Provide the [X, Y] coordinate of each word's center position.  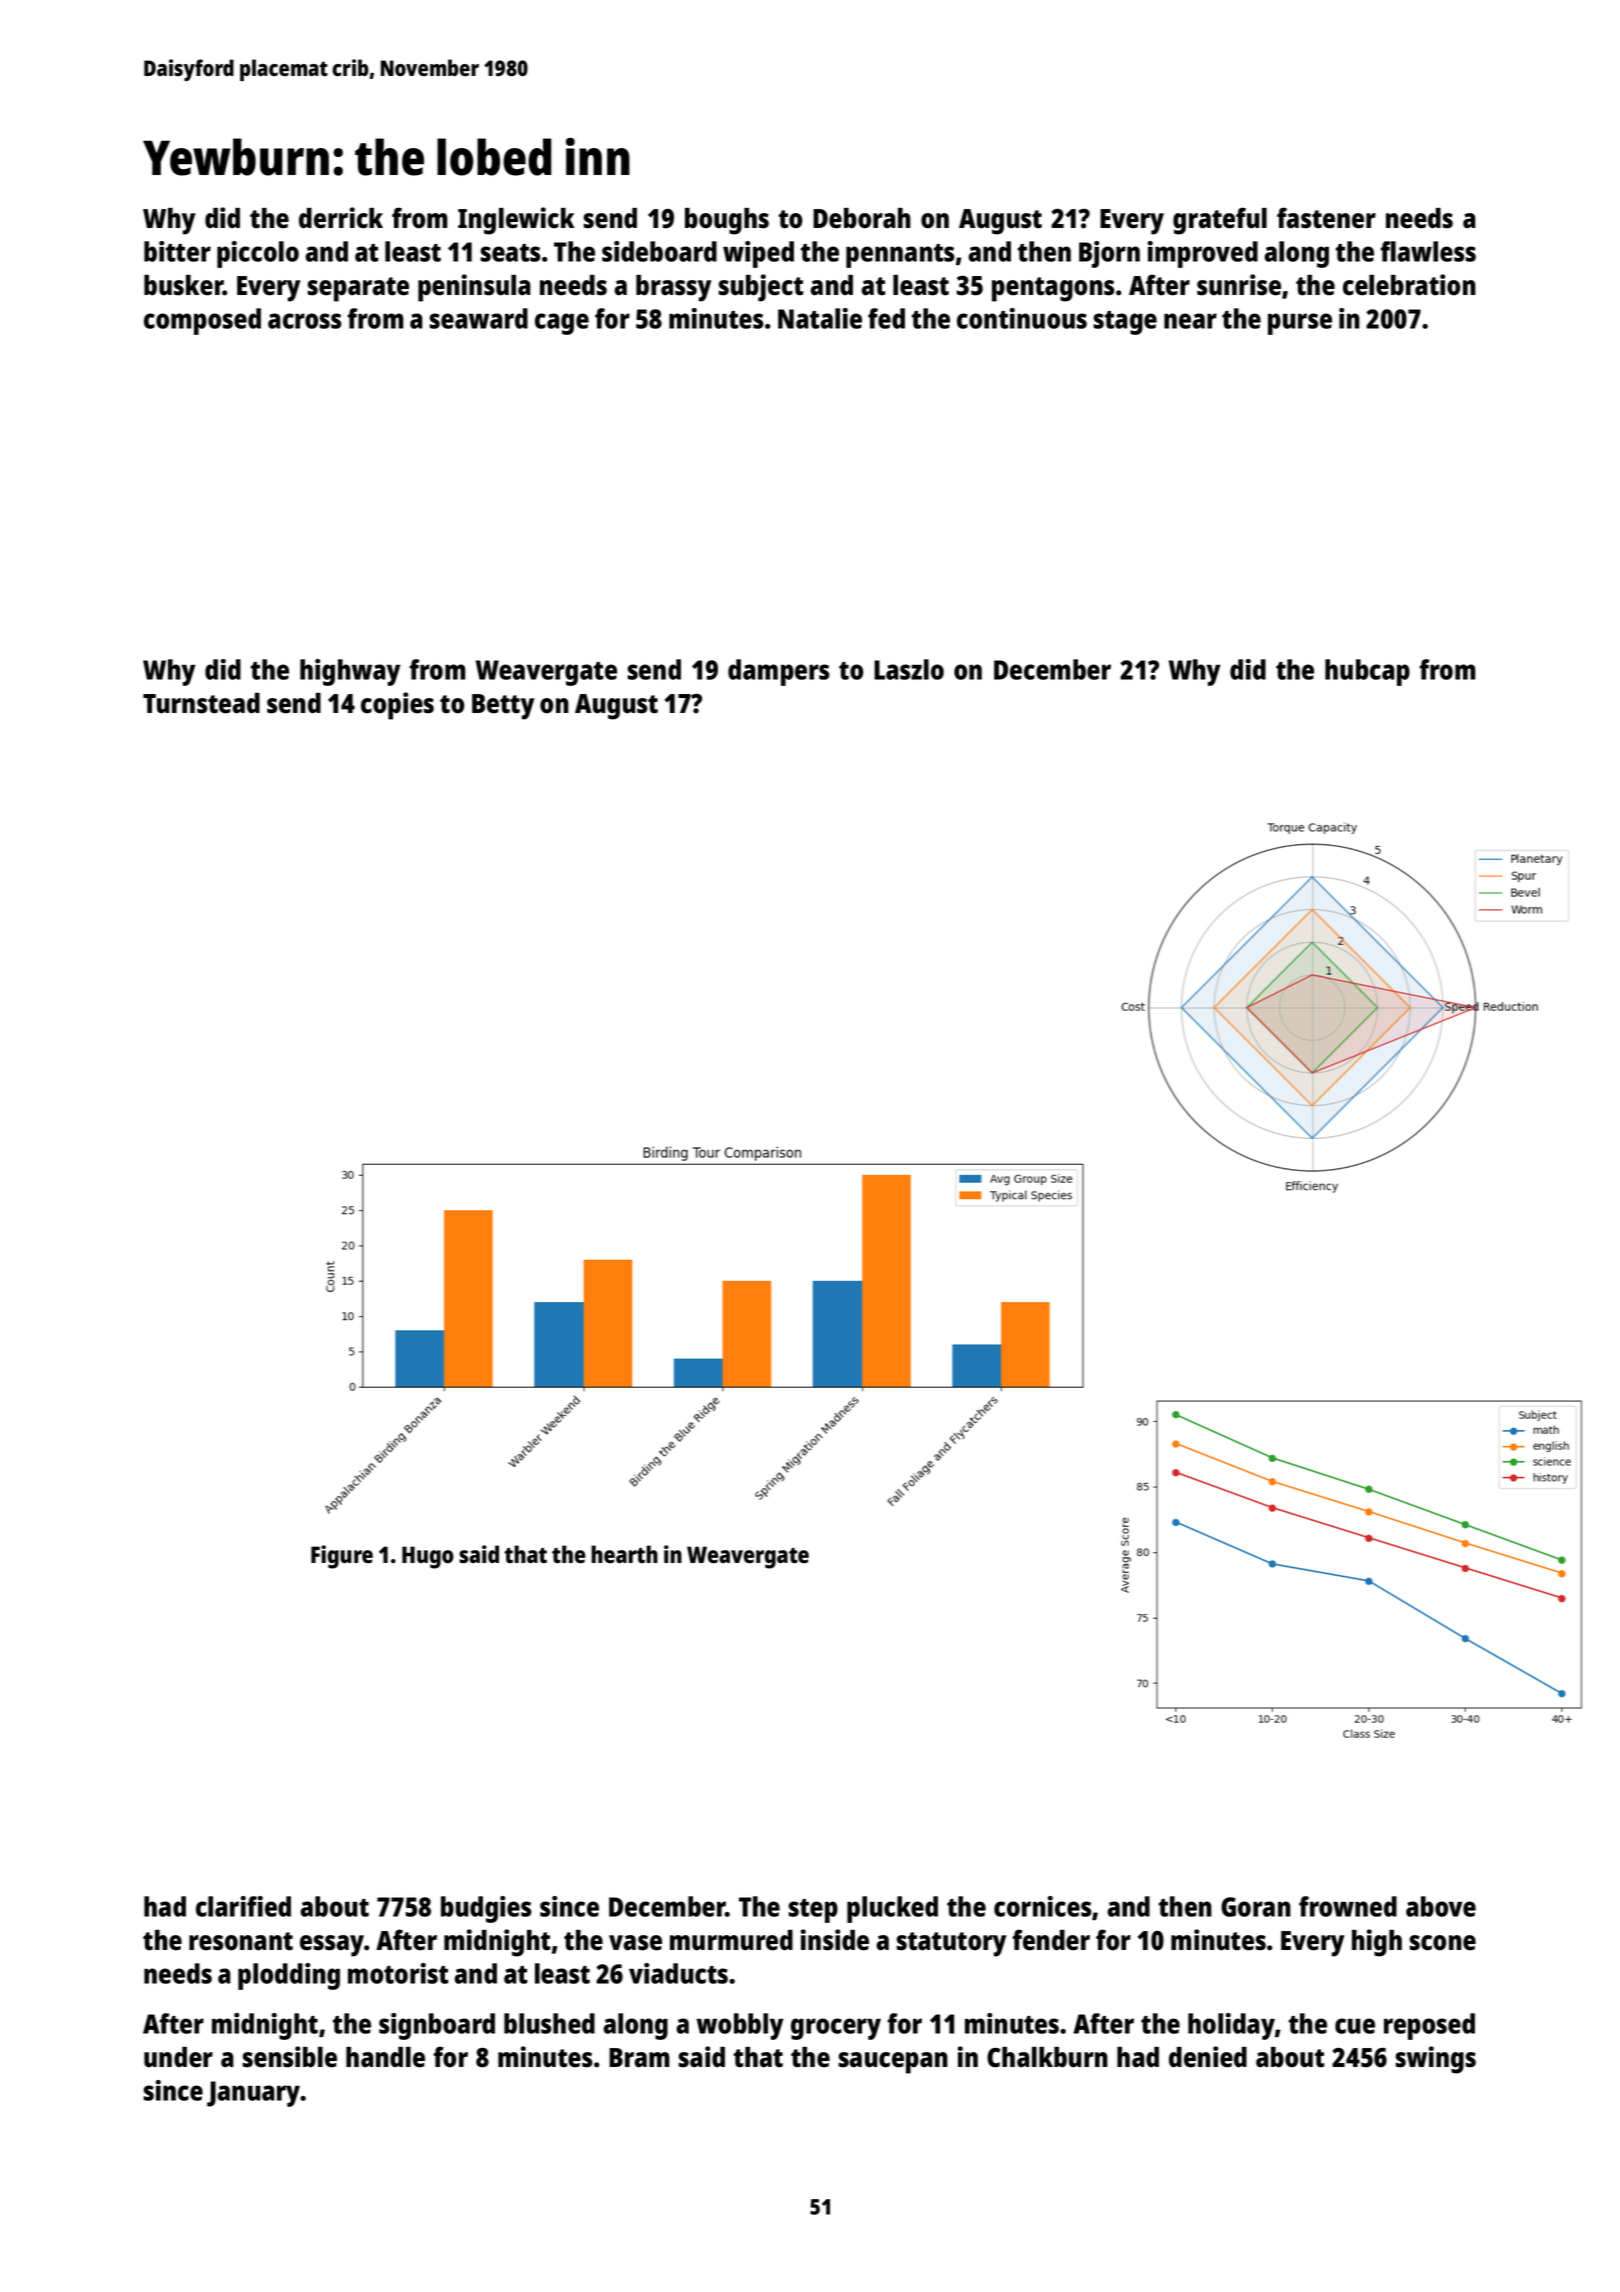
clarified [243, 1906]
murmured [731, 1940]
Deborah [862, 218]
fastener [1326, 218]
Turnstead [201, 703]
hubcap [1367, 672]
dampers [778, 672]
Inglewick [516, 221]
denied [1208, 2057]
